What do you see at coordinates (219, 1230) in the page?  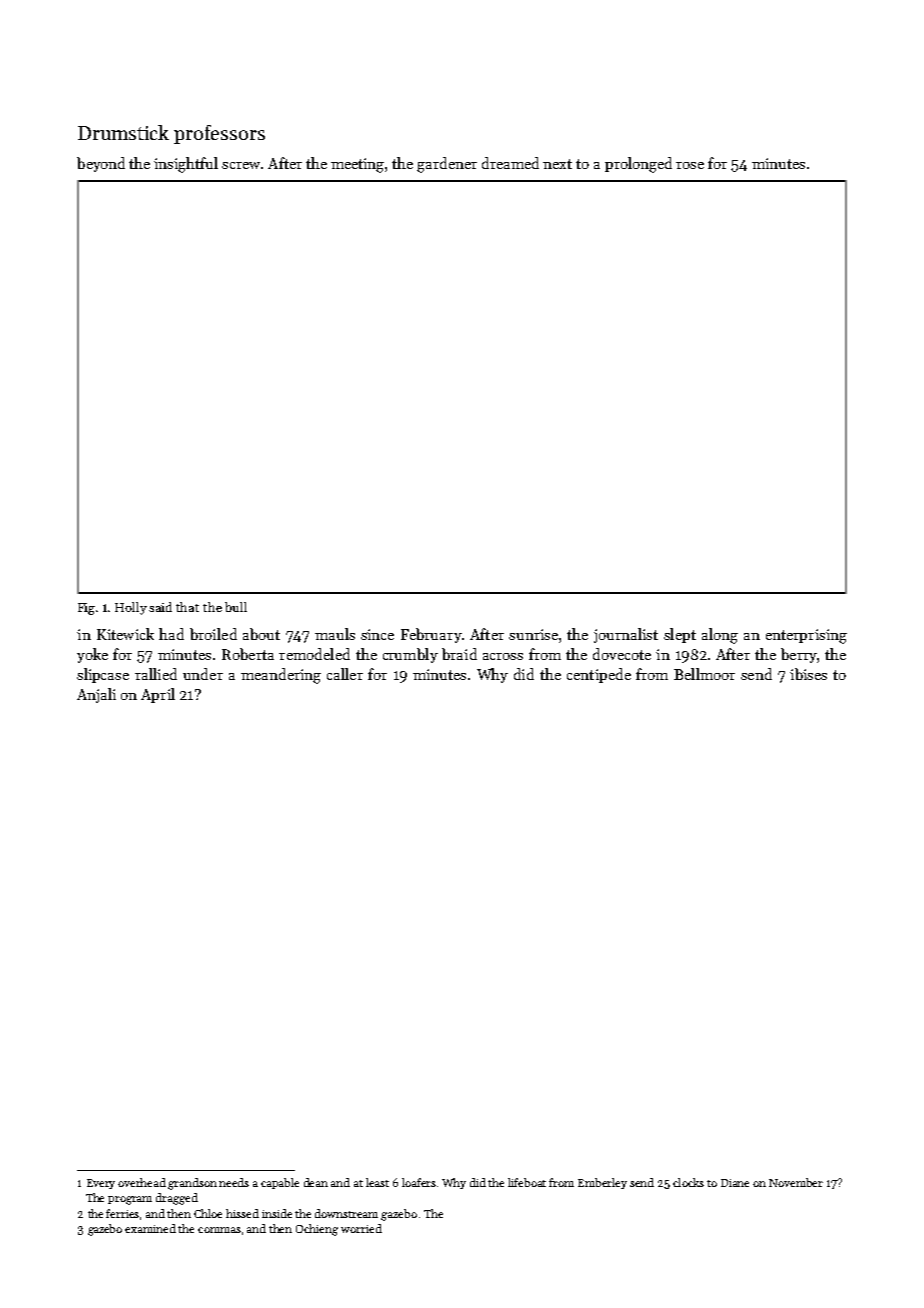 I see `commas` at bounding box center [219, 1230].
